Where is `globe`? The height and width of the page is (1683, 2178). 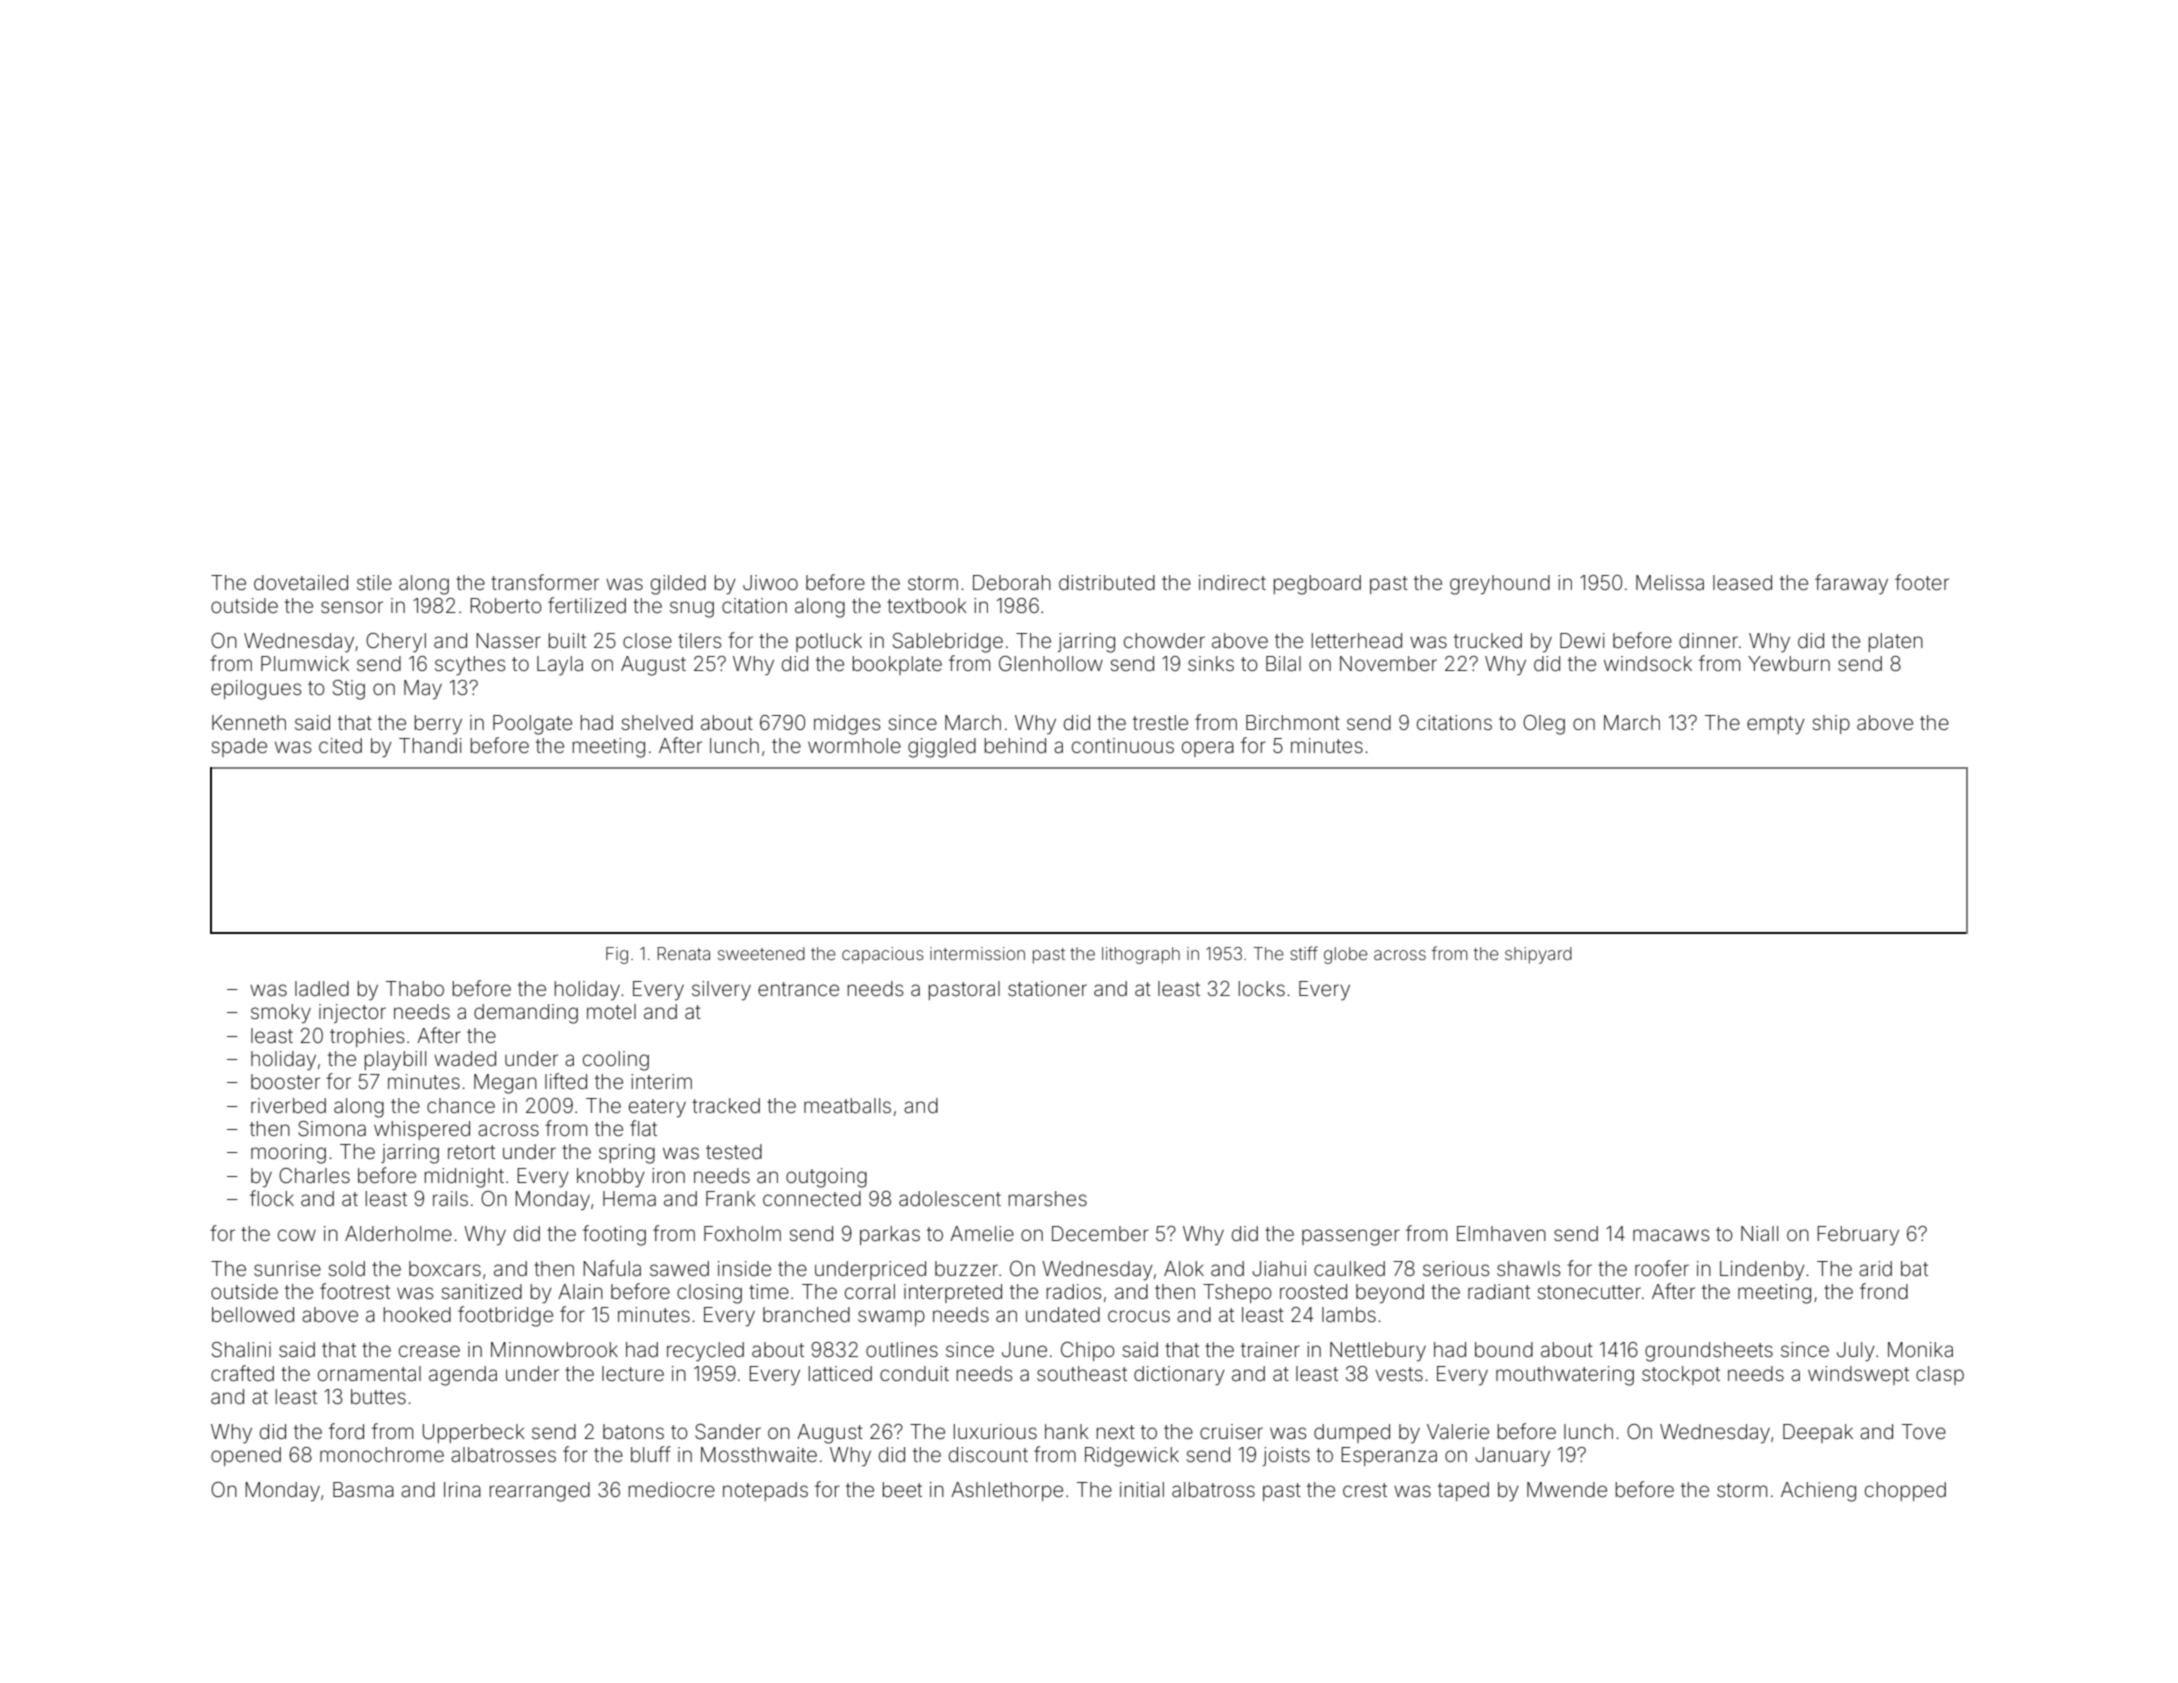 globe is located at coordinates (1346, 955).
